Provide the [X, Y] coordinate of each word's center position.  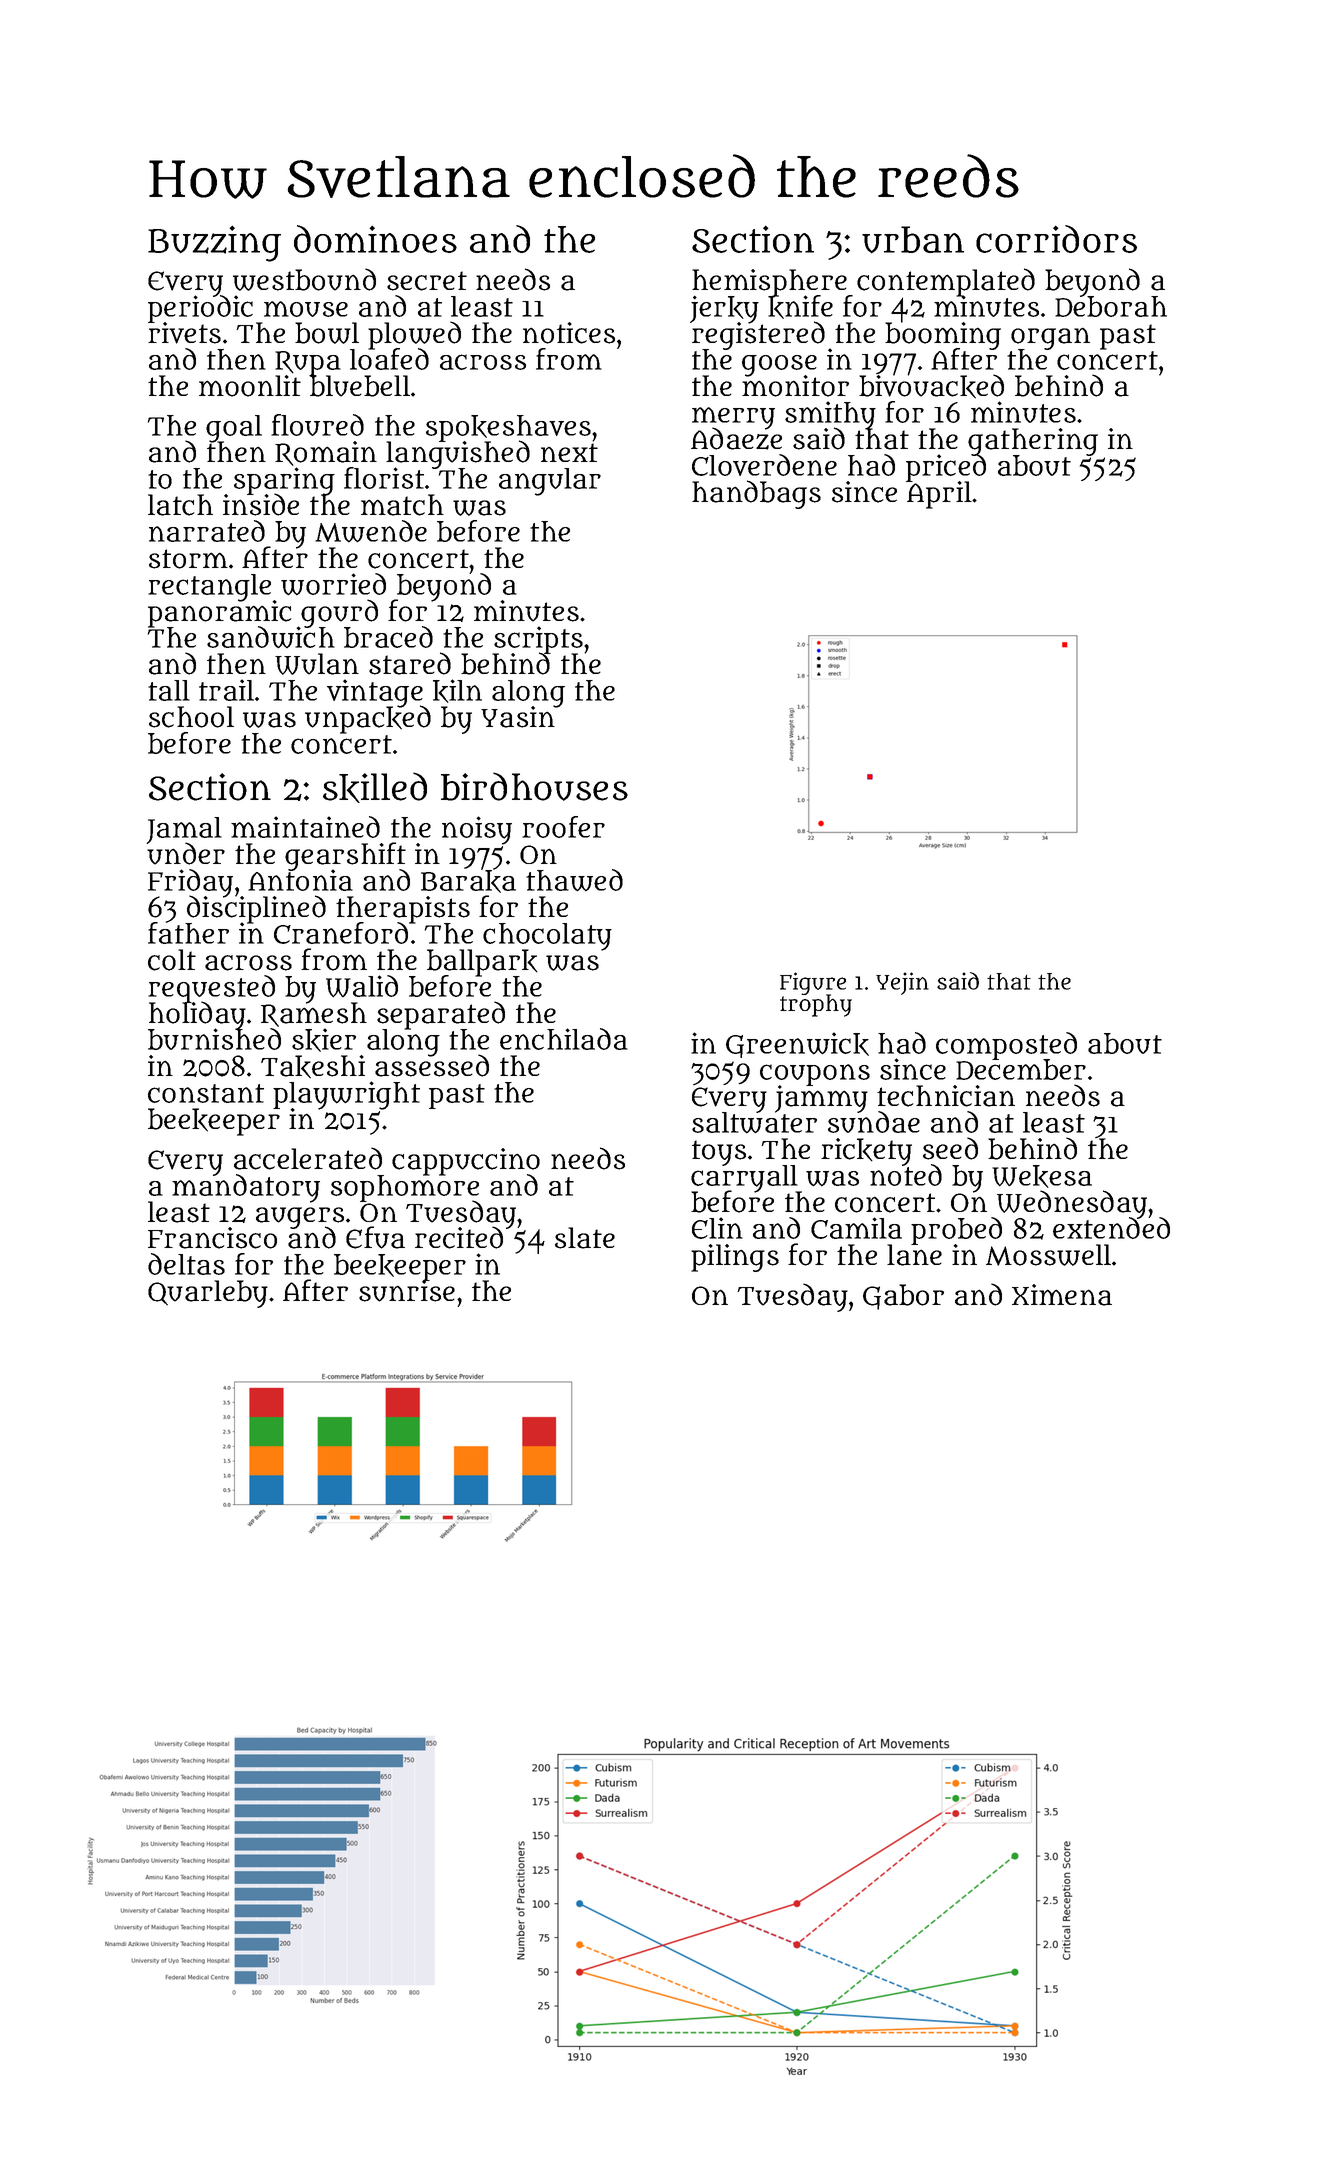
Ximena [1062, 1295]
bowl [327, 333]
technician [946, 1096]
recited [459, 1238]
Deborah [1111, 307]
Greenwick [797, 1045]
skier [324, 1040]
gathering [1033, 441]
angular [550, 482]
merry [733, 418]
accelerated [308, 1158]
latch [180, 505]
